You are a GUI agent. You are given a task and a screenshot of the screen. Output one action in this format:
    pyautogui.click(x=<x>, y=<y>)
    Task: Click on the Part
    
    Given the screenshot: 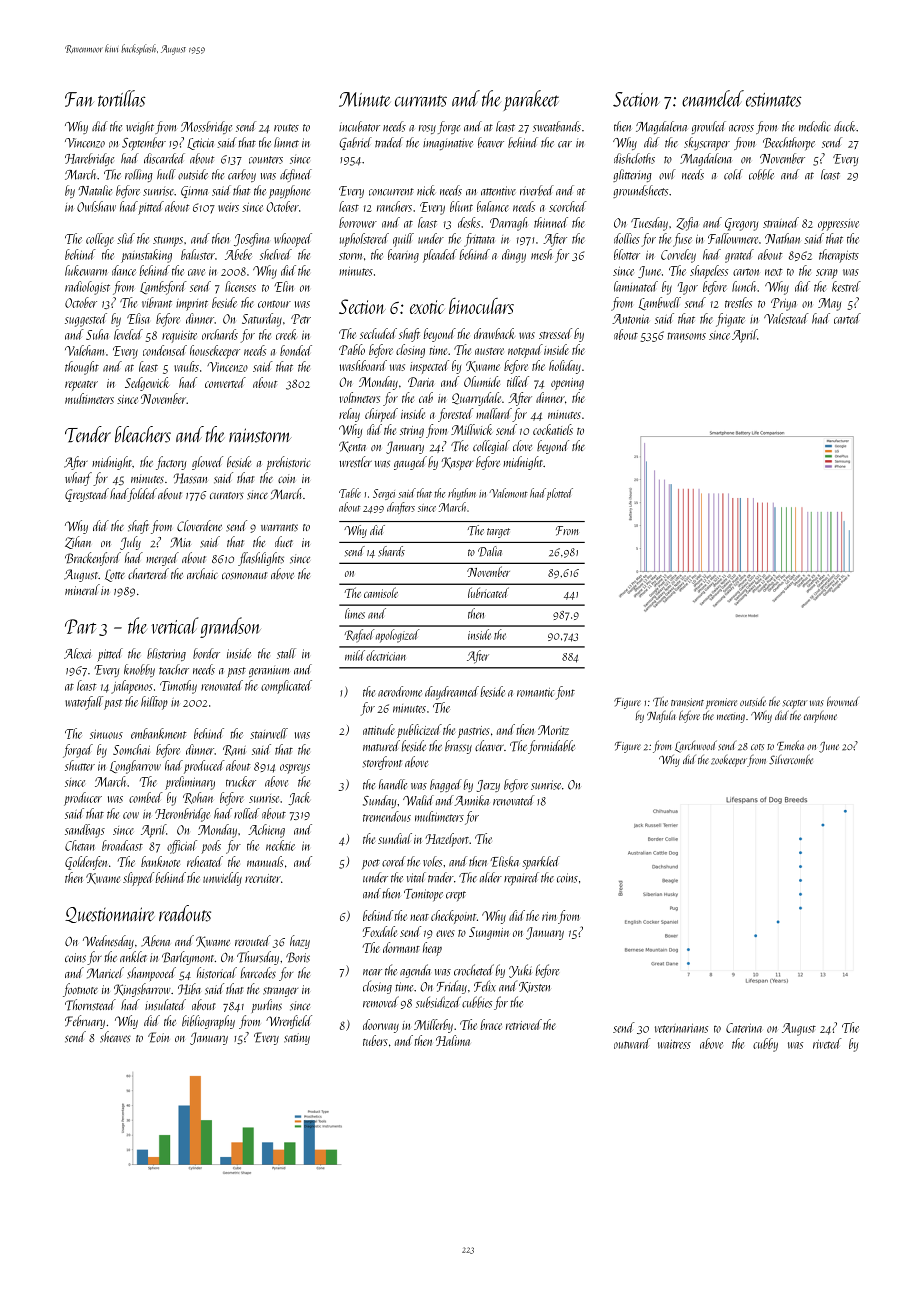 What is the action you would take?
    pyautogui.click(x=80, y=626)
